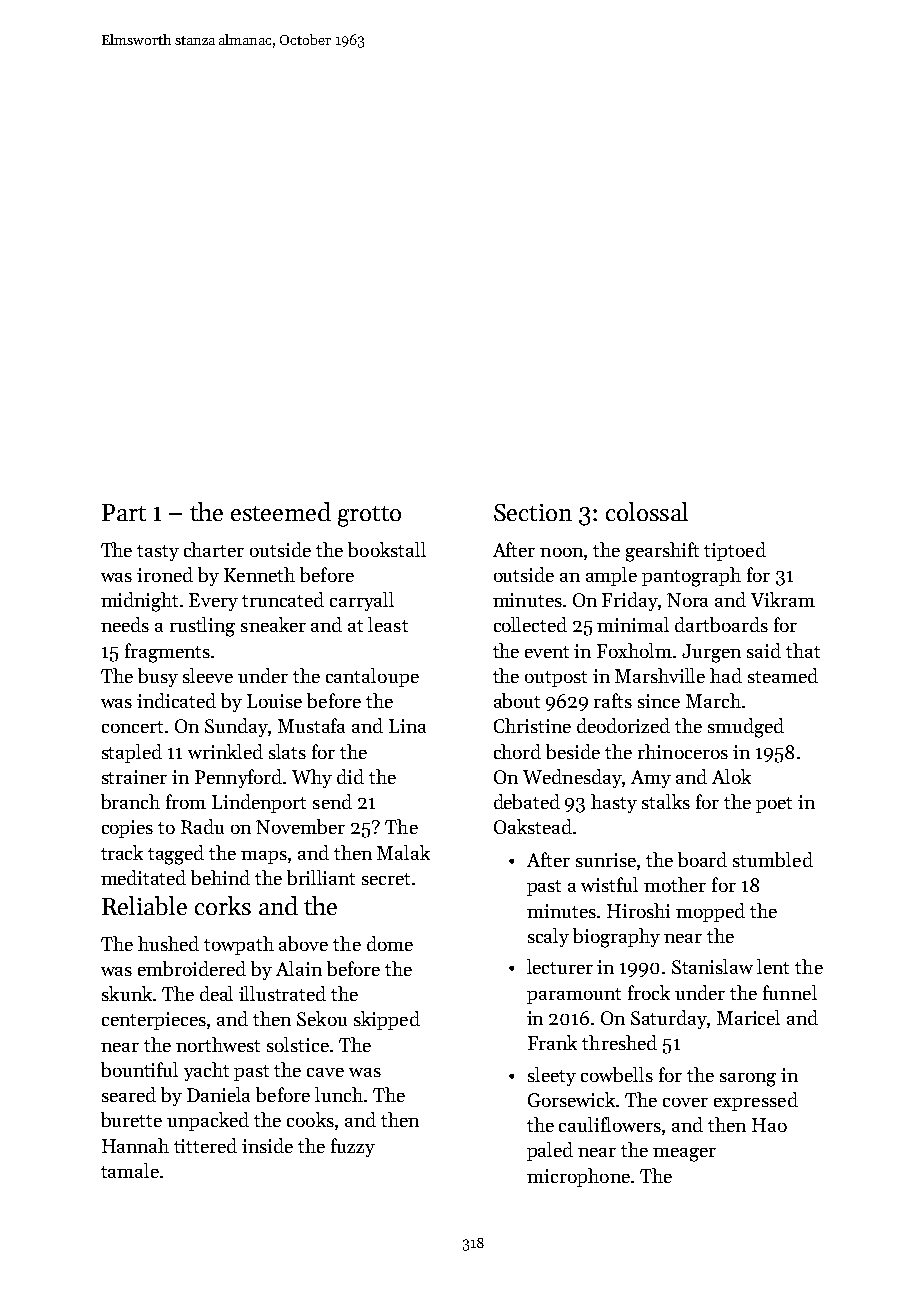 The image size is (924, 1311). I want to click on wistful, so click(609, 884).
